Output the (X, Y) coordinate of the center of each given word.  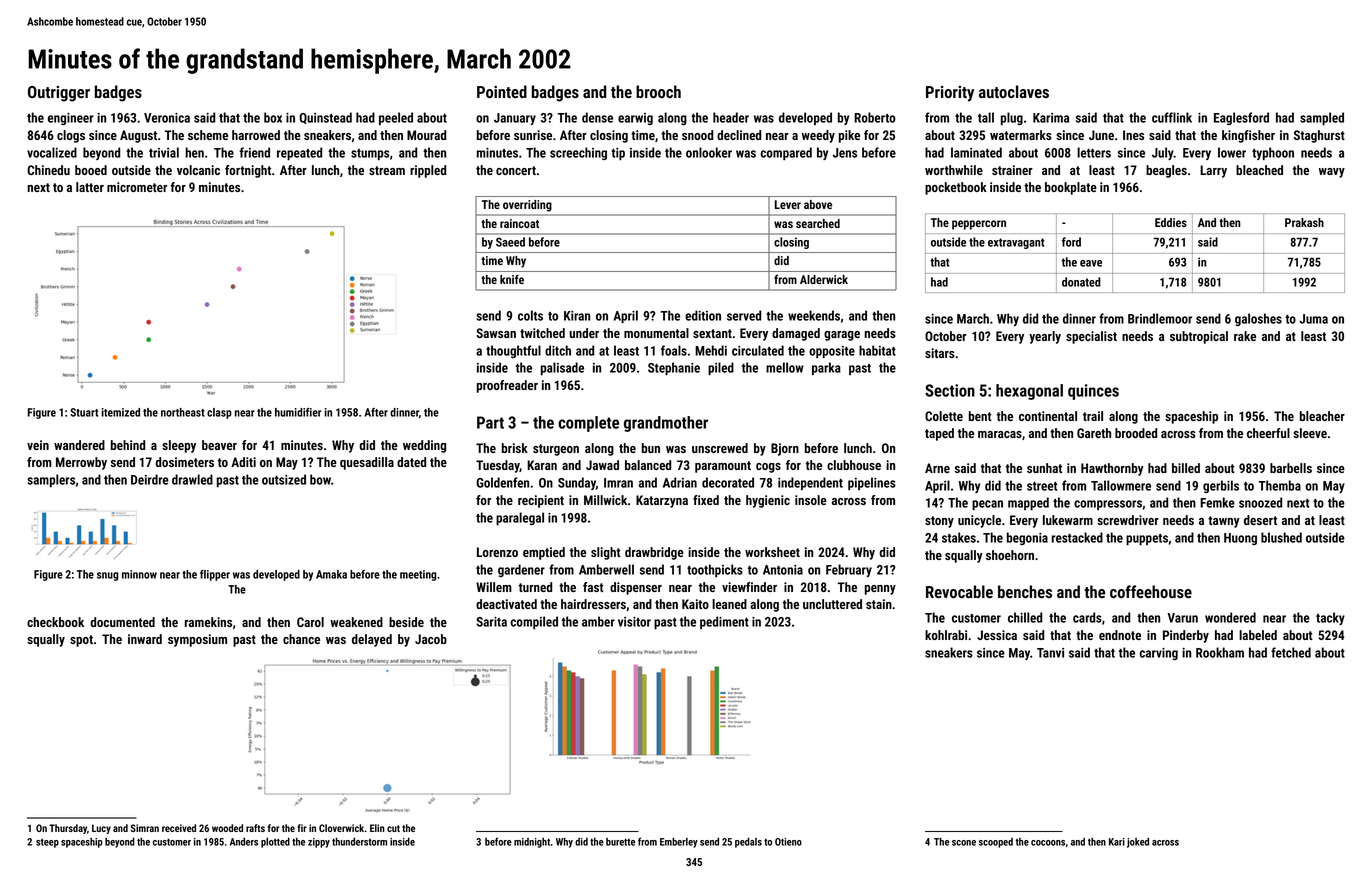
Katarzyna (662, 501)
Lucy (101, 829)
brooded (1136, 433)
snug (108, 576)
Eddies (1171, 222)
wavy (1332, 173)
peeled (396, 118)
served (744, 315)
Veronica (167, 118)
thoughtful (513, 351)
